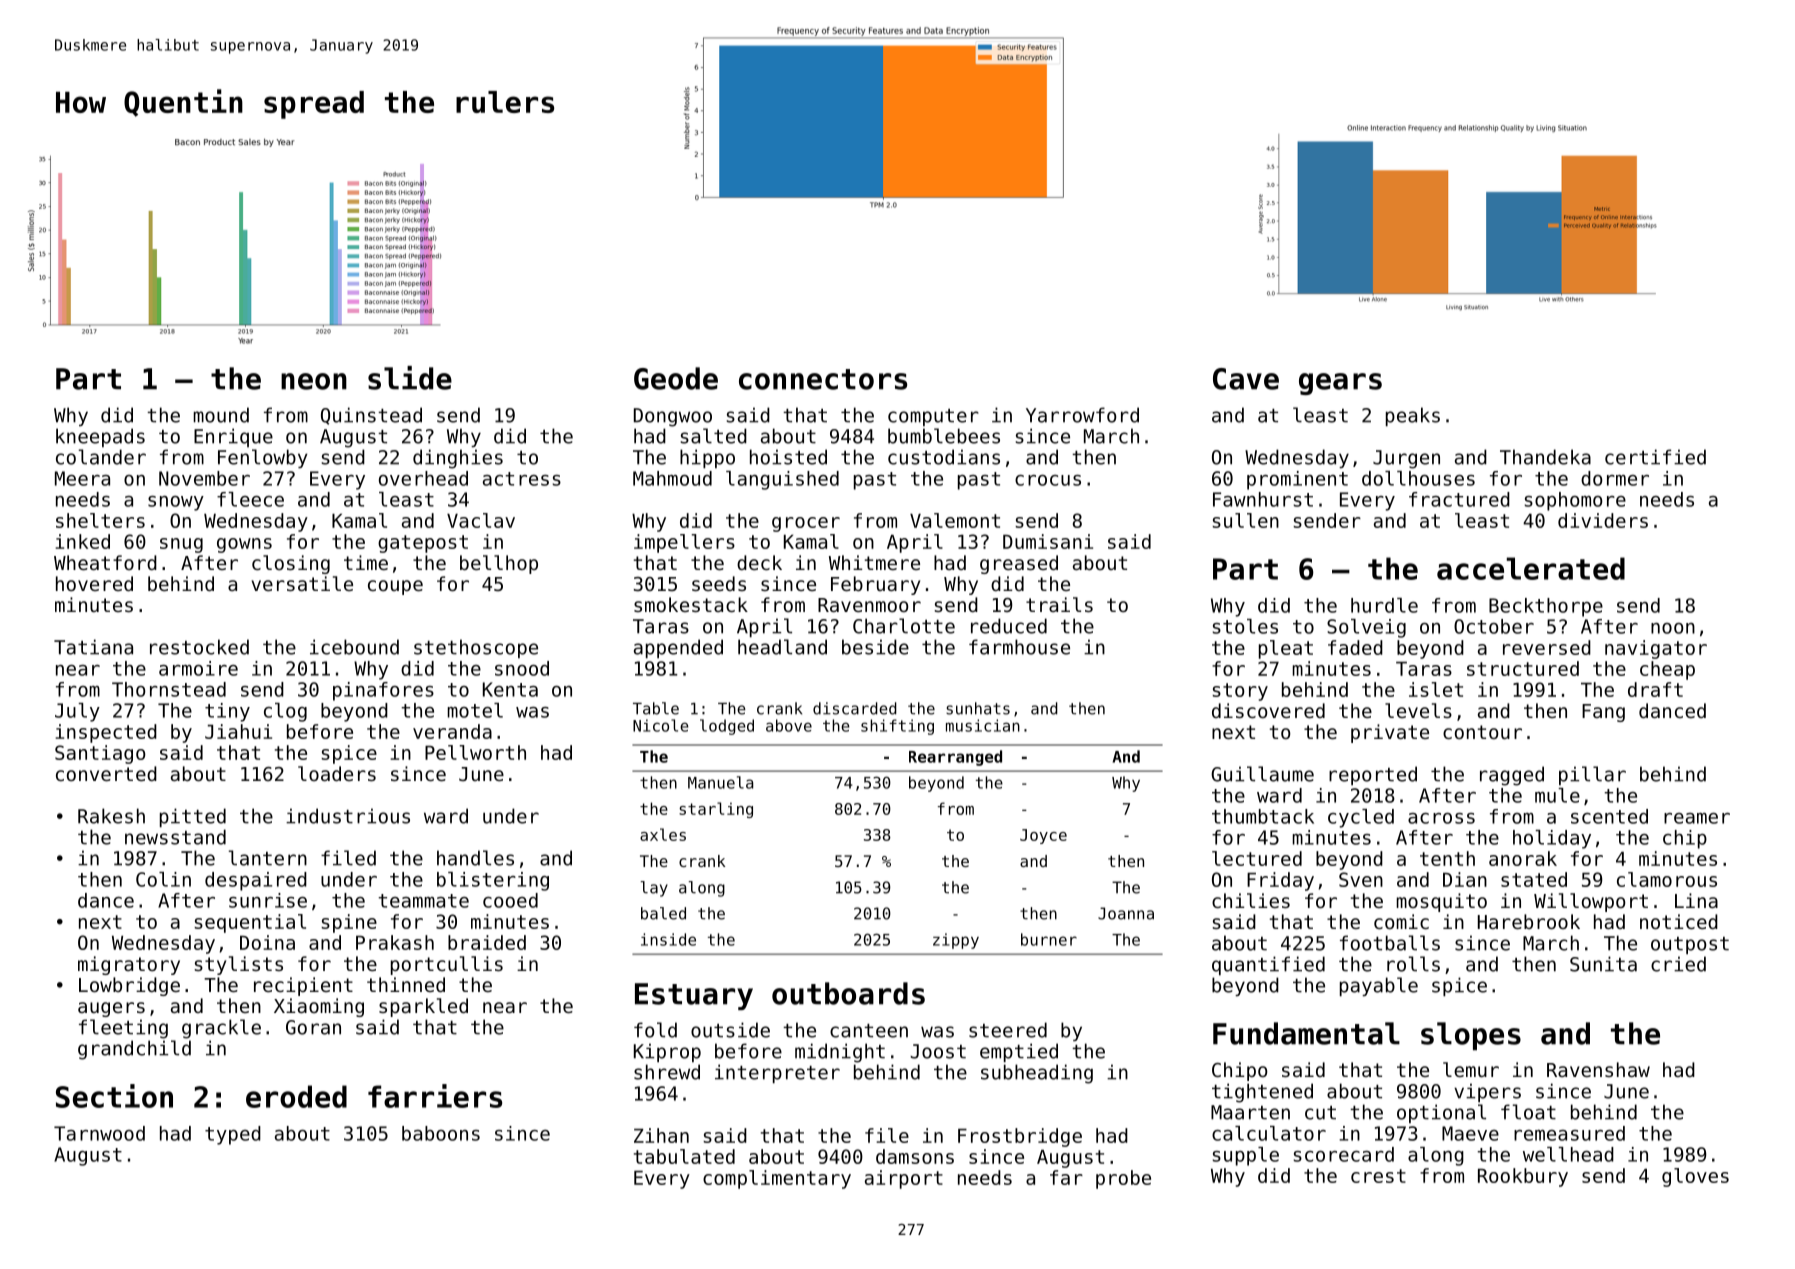 The height and width of the page is (1269, 1795). I want to click on Enrique, so click(233, 438).
